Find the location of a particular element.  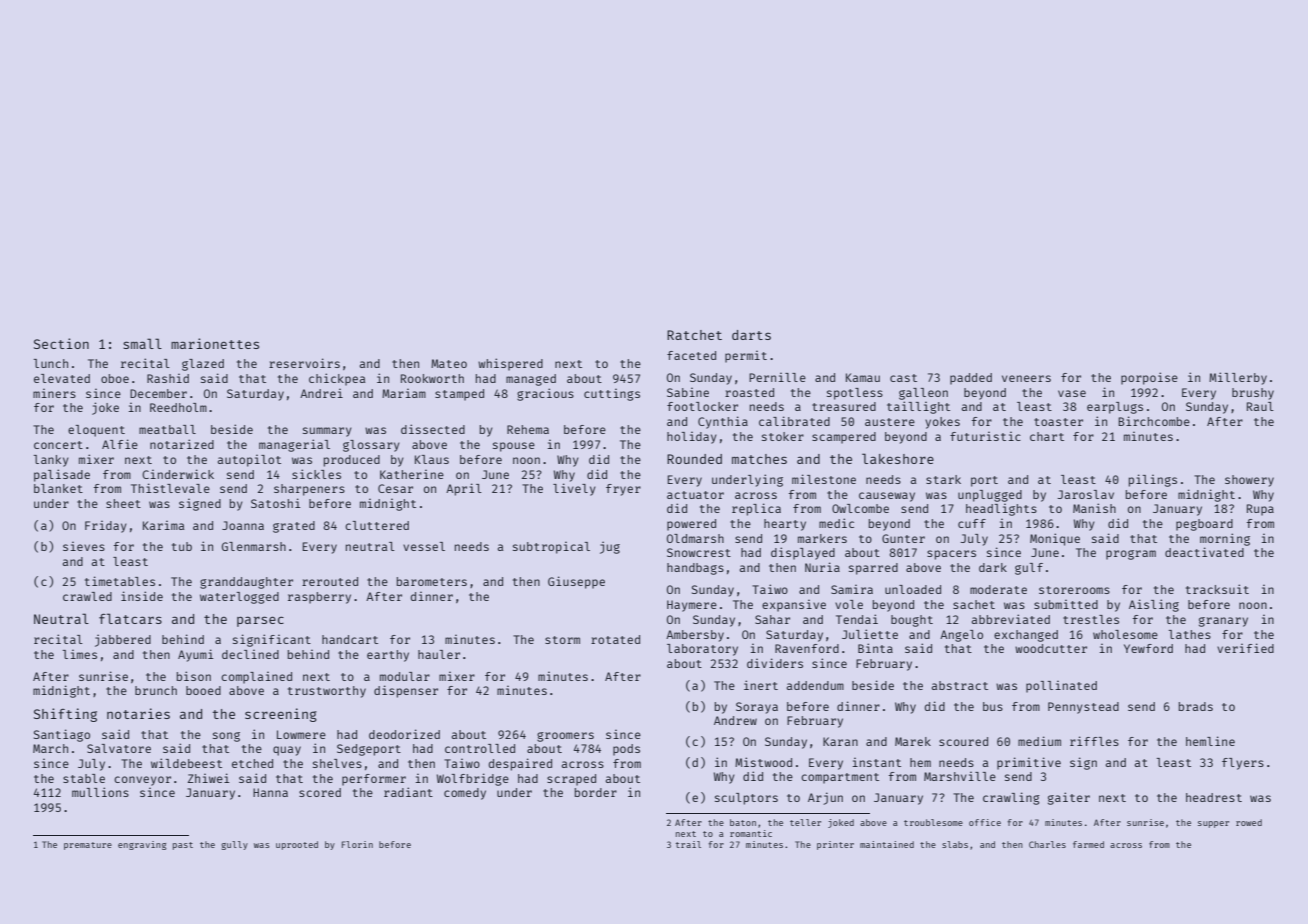

Andrew is located at coordinates (735, 720).
